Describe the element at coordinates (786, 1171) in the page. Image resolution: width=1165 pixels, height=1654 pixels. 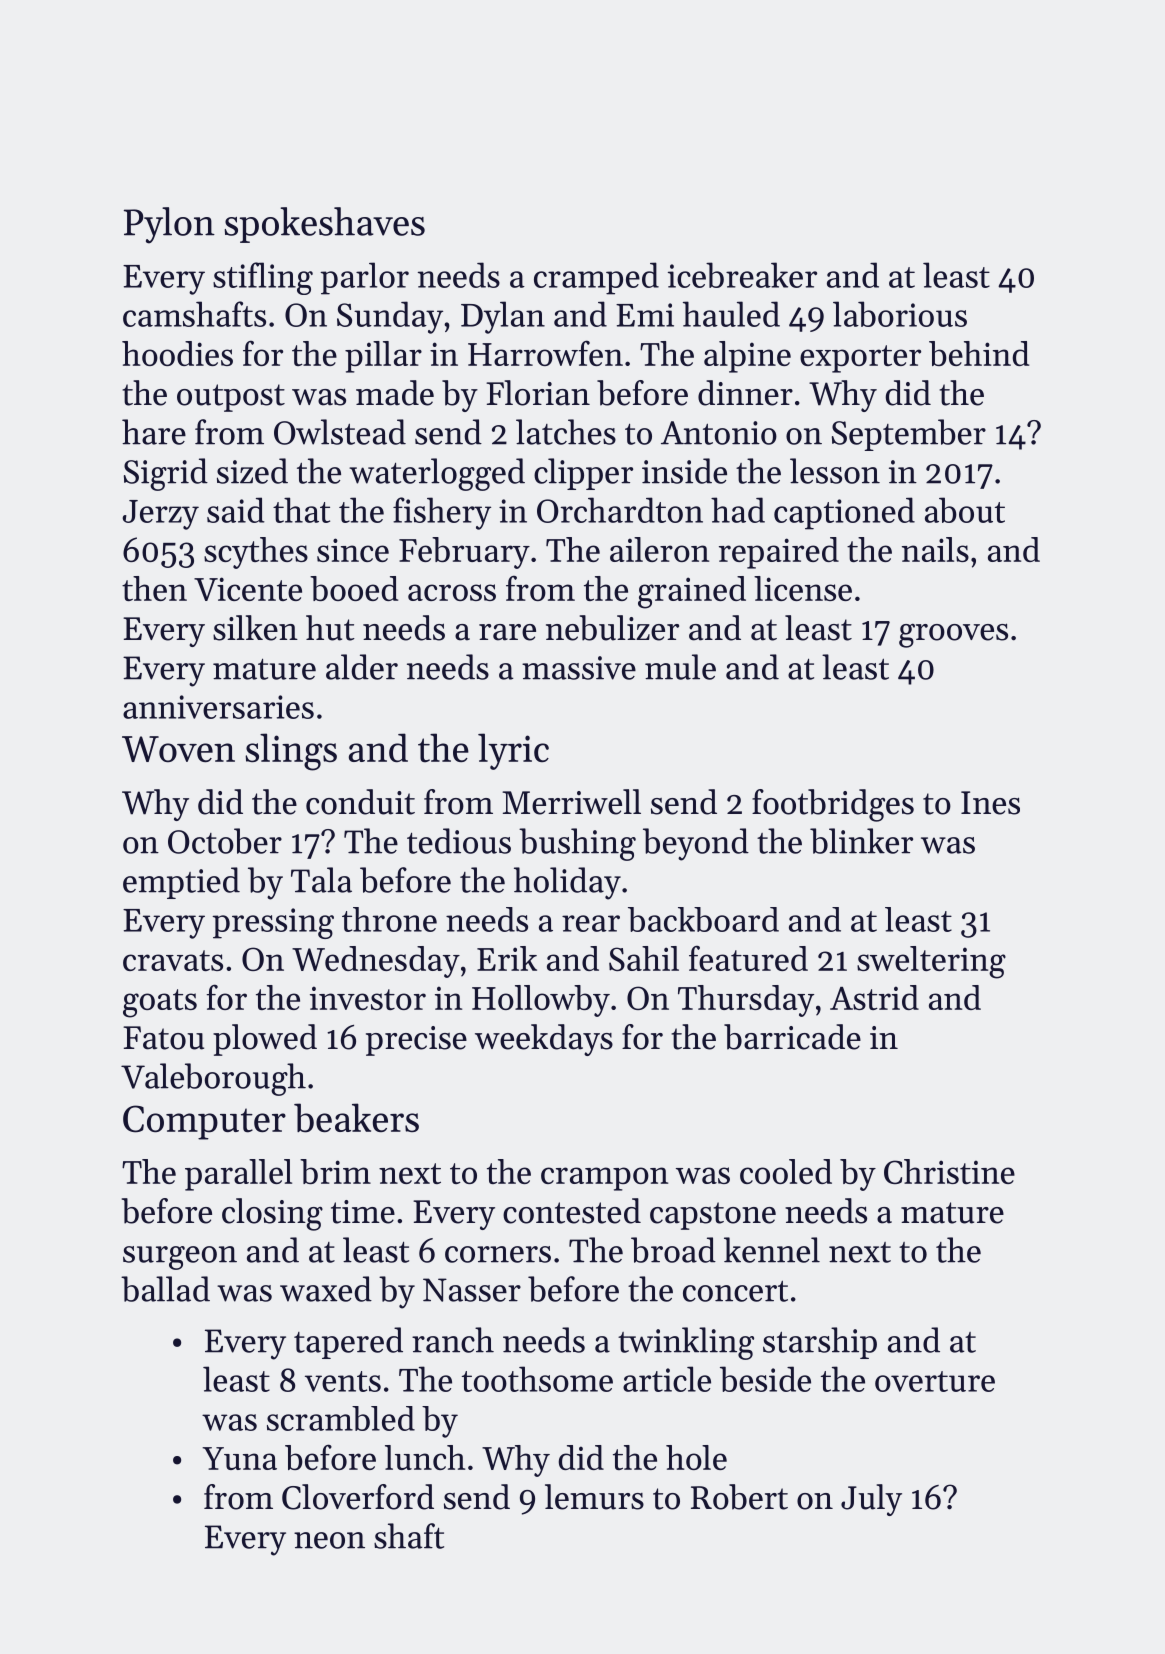
I see `cooled` at that location.
